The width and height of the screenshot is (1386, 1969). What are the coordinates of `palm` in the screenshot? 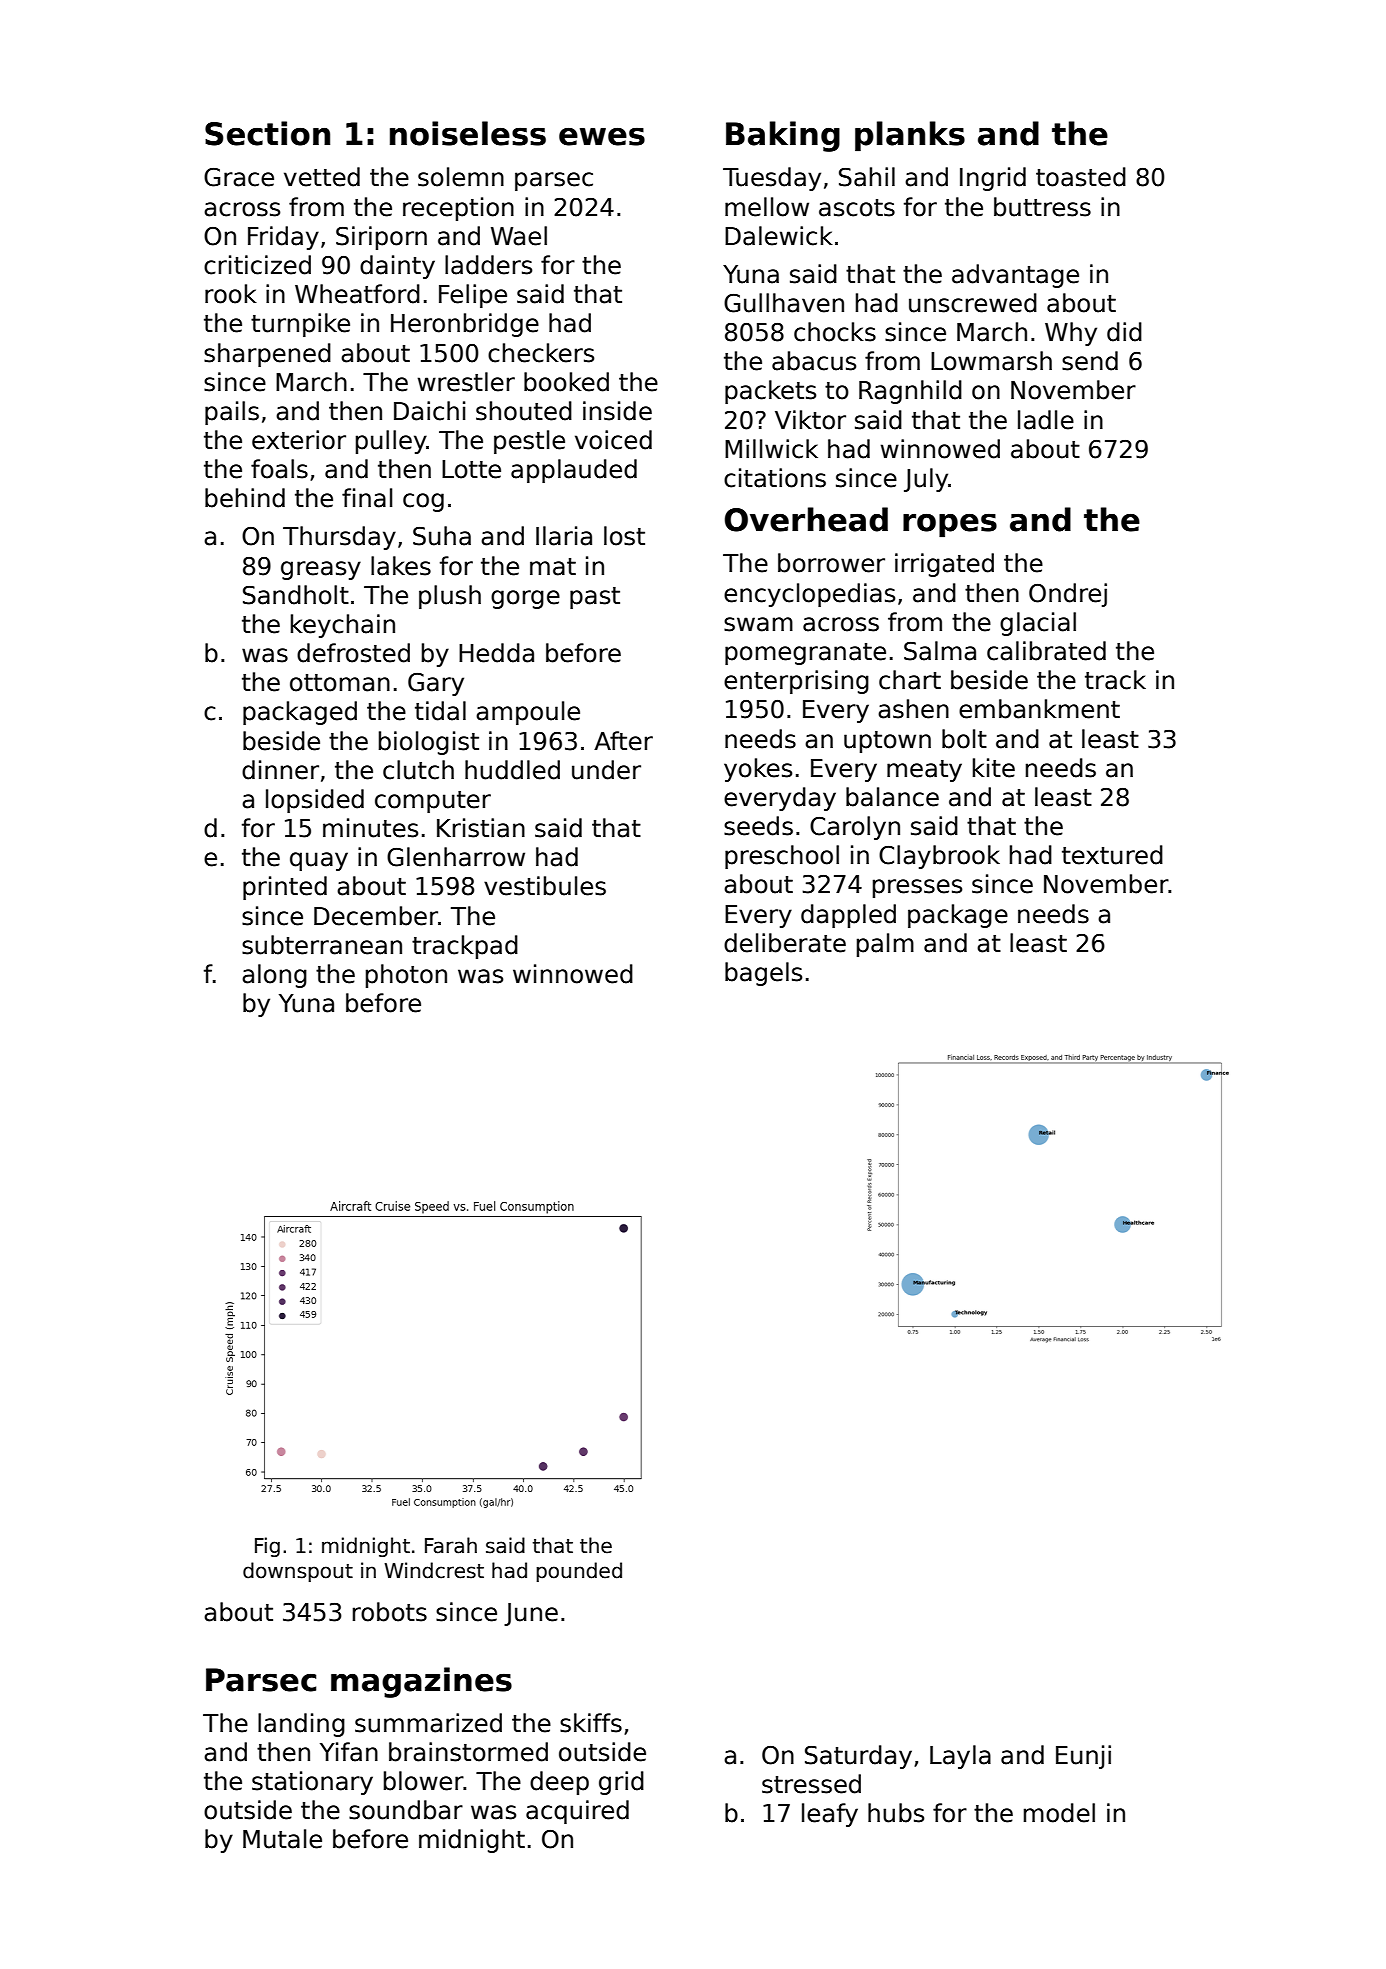 It's located at (885, 945).
